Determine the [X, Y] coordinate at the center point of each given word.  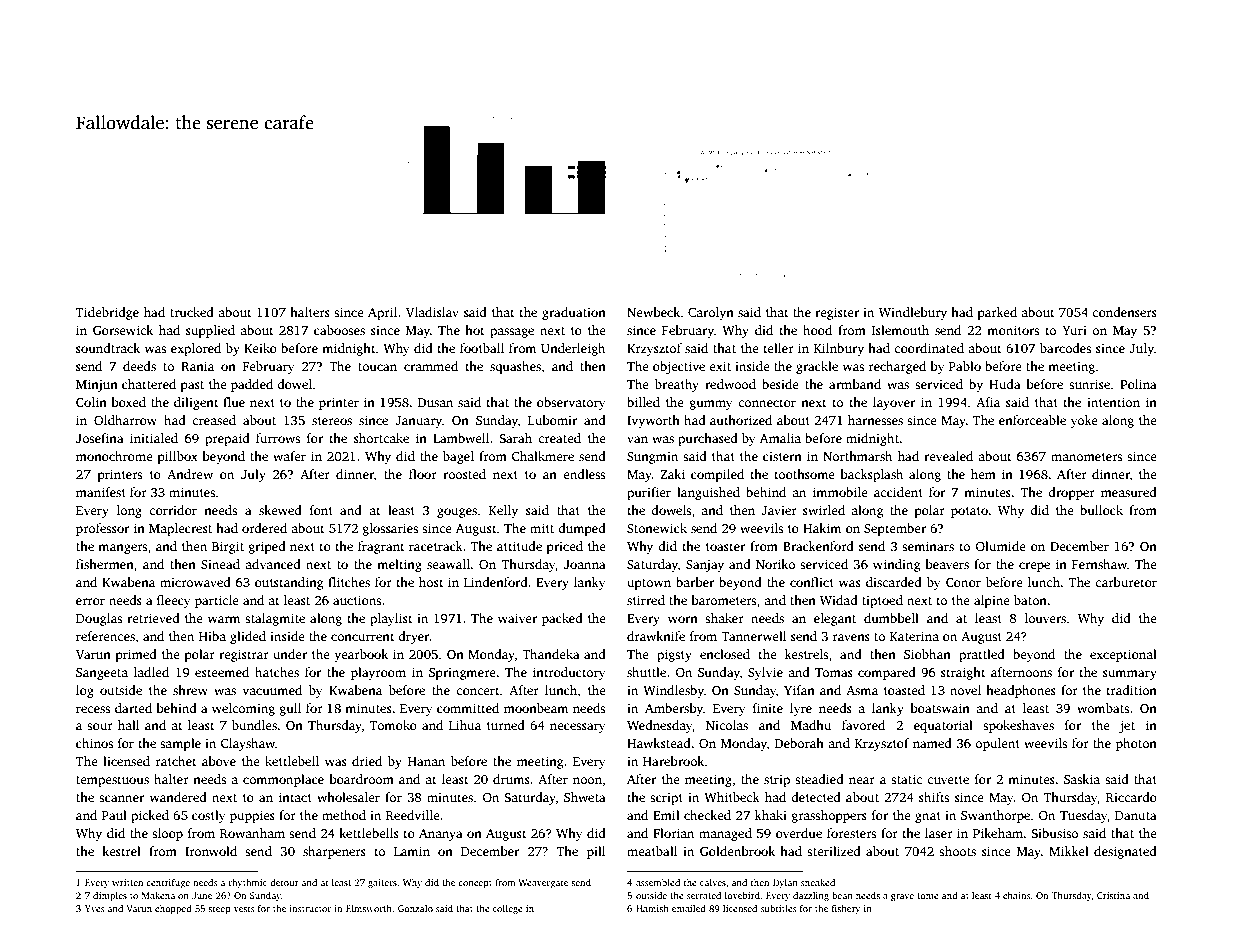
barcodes [1065, 348]
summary [1130, 675]
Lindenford [496, 582]
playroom [378, 673]
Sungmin [652, 457]
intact [295, 797]
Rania [197, 366]
